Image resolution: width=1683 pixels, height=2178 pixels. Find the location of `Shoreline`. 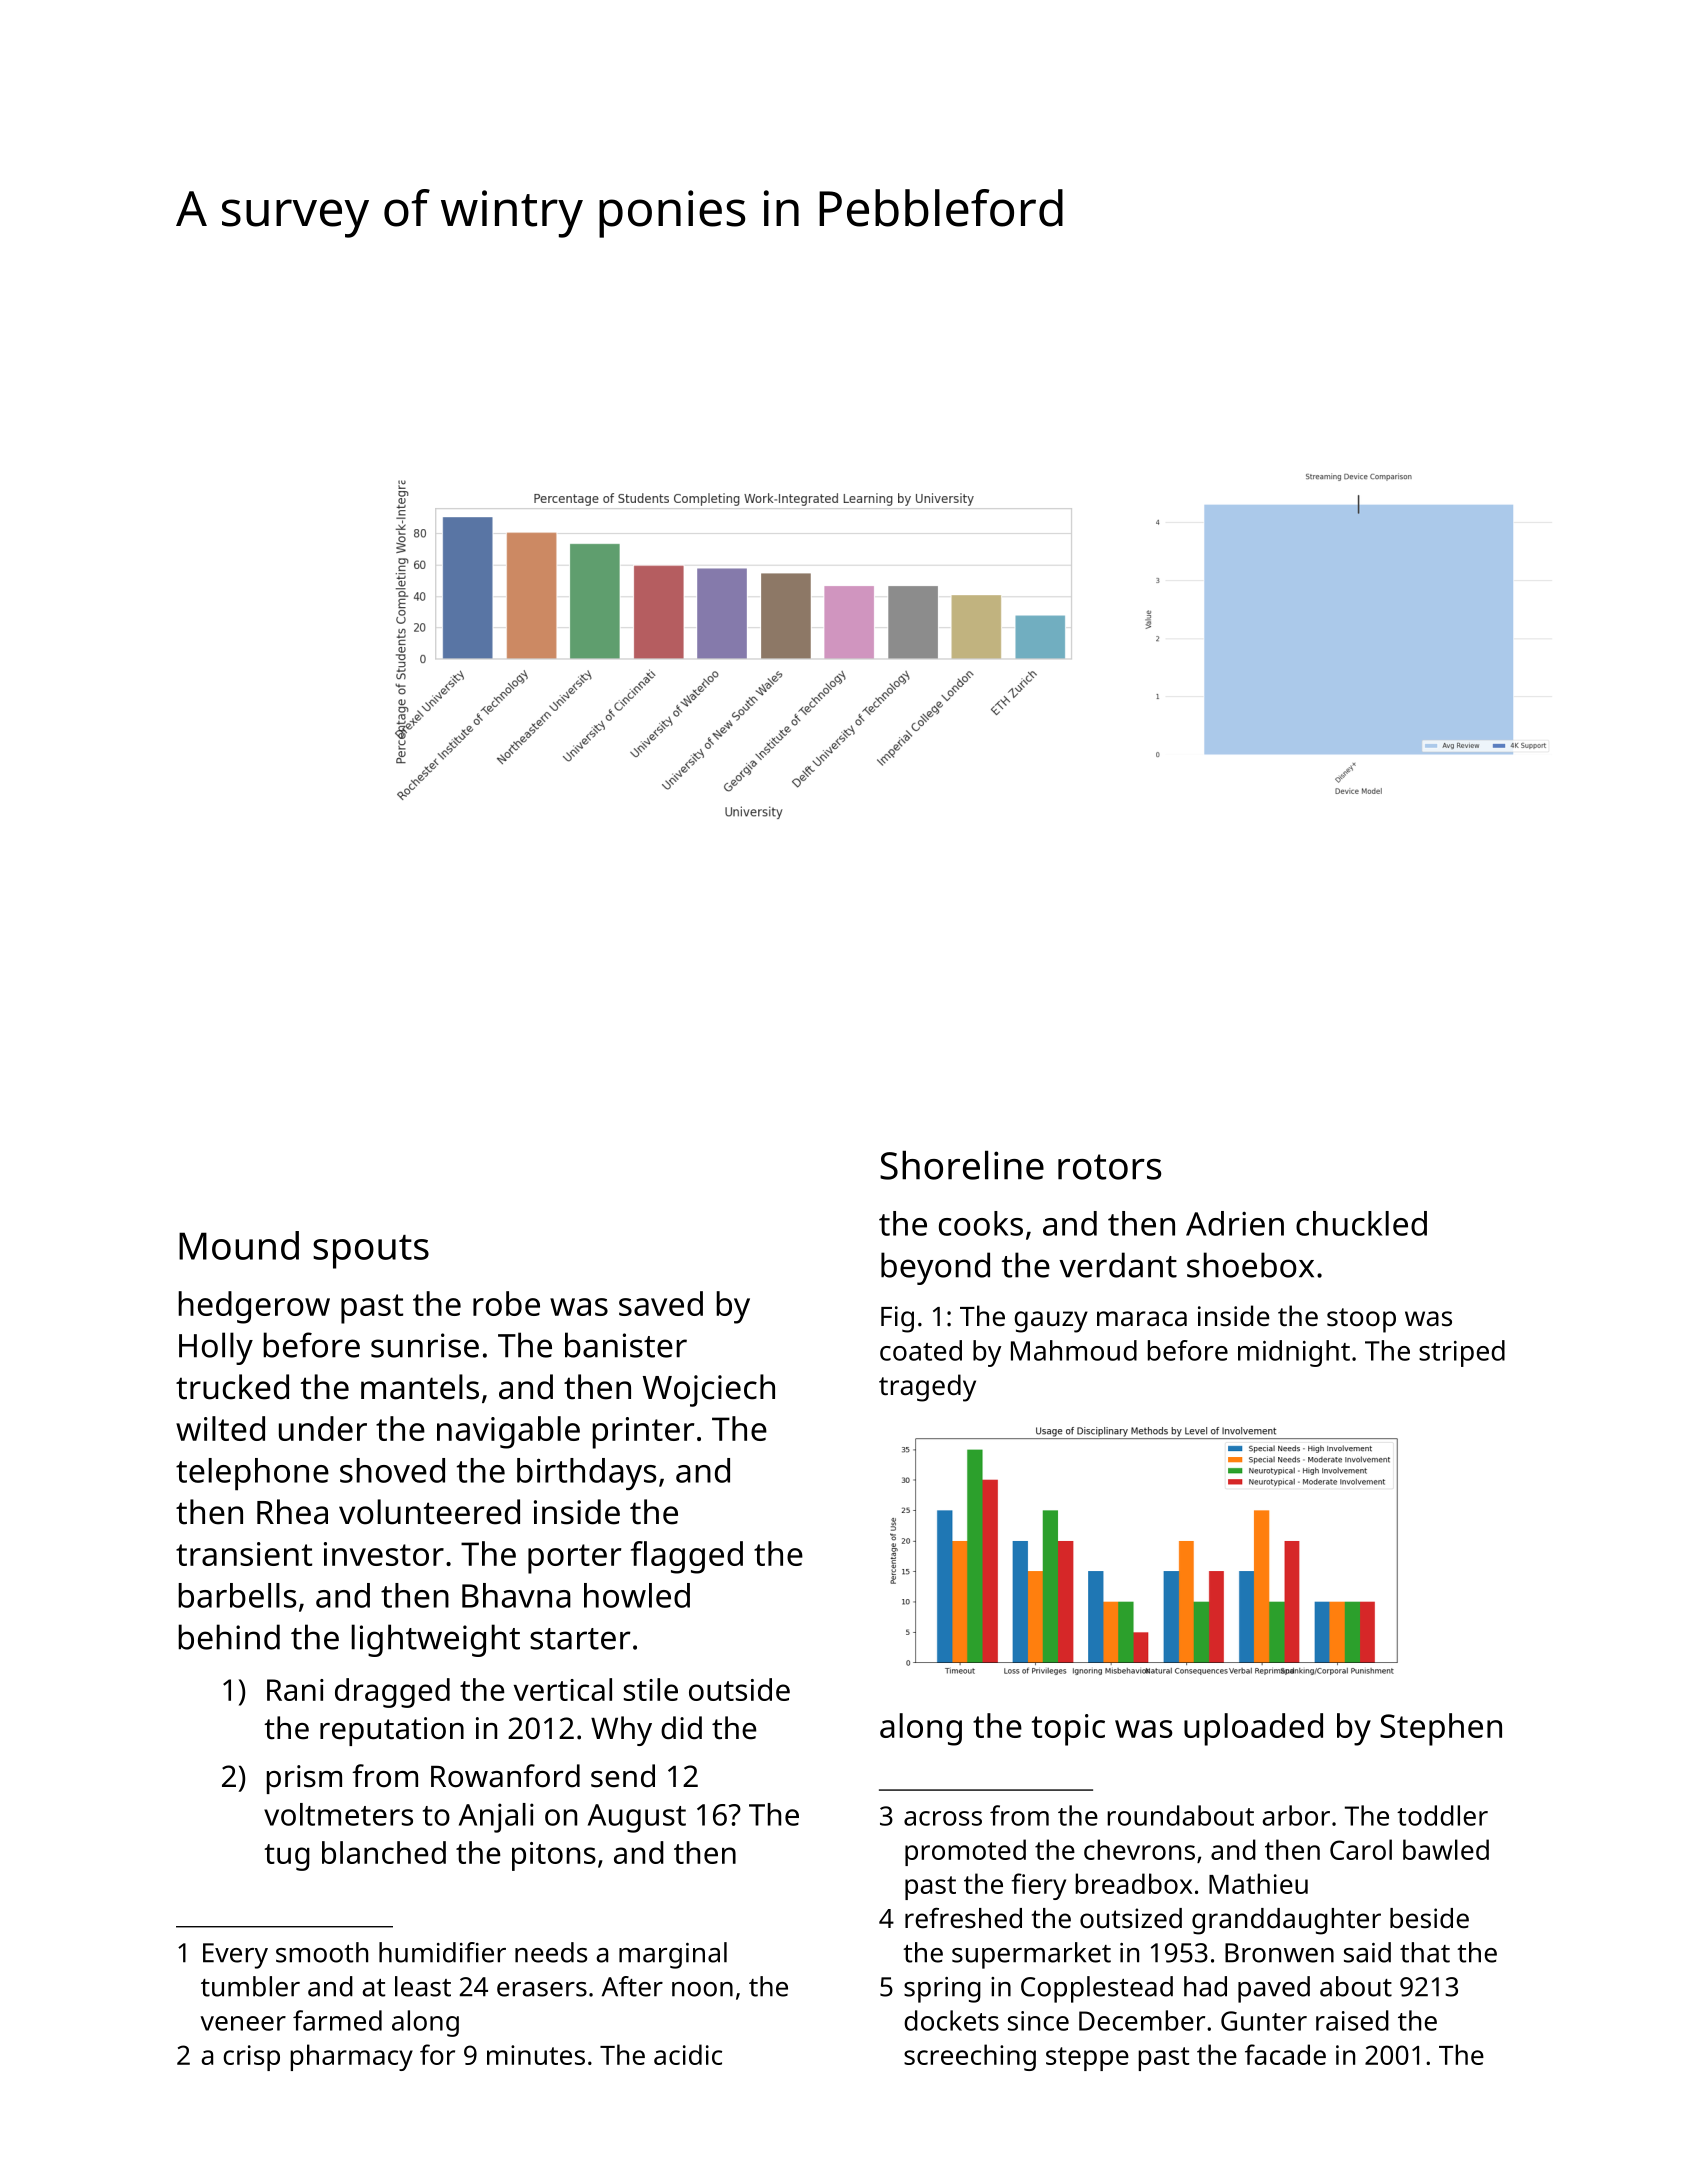

Shoreline is located at coordinates (962, 1165).
